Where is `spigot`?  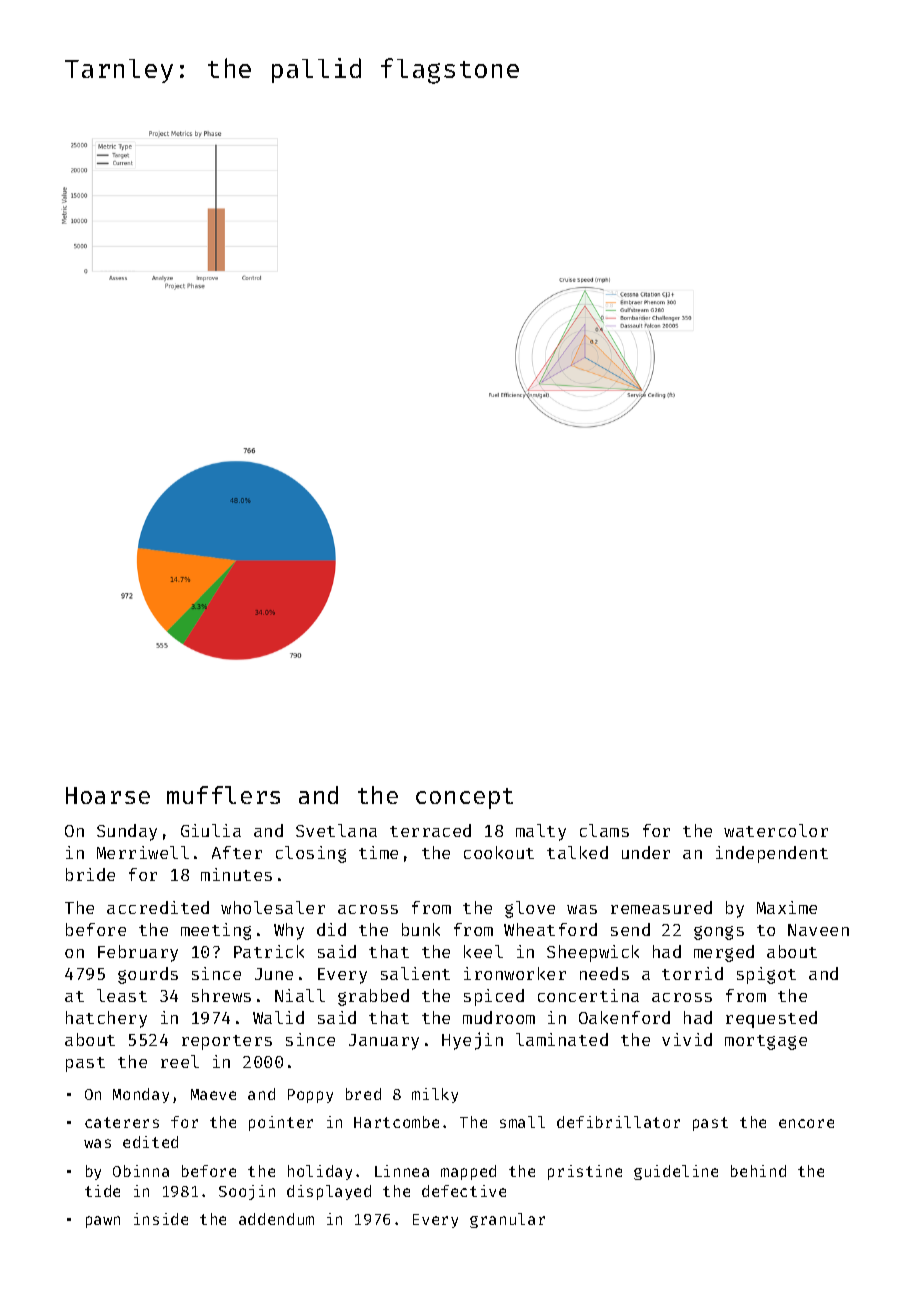
spigot is located at coordinates (766, 975).
